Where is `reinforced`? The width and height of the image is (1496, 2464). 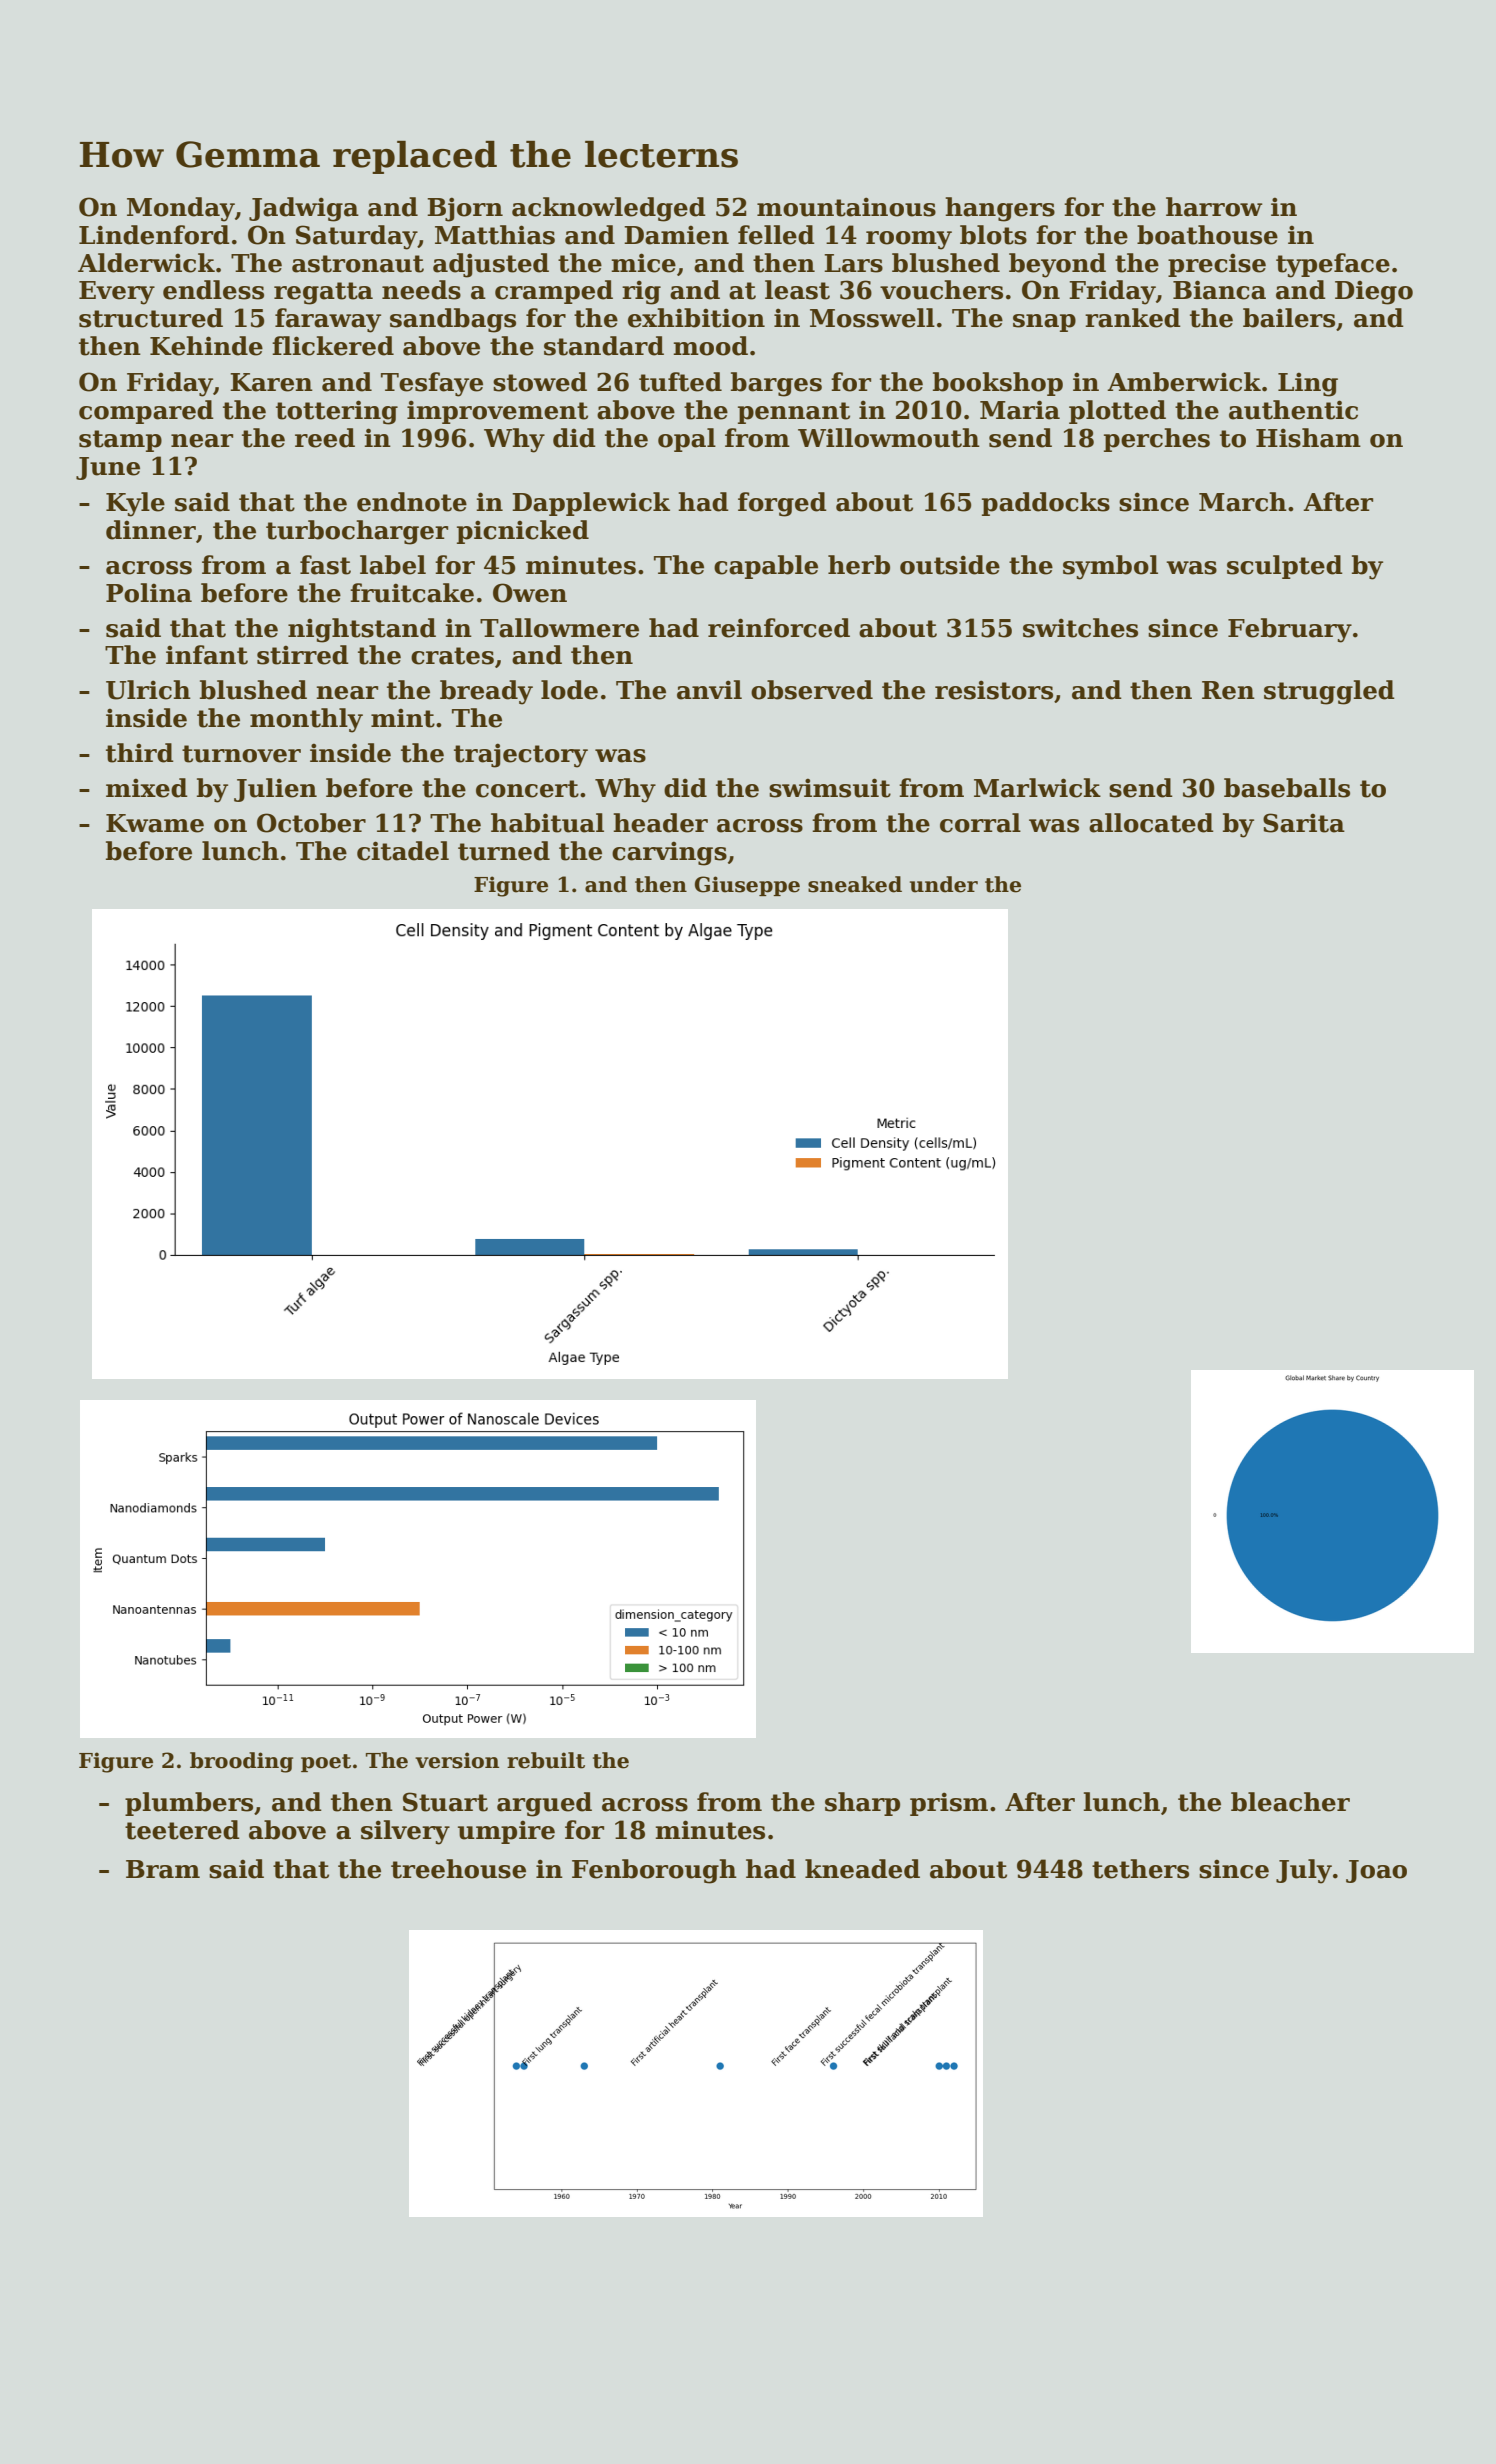 reinforced is located at coordinates (779, 628).
